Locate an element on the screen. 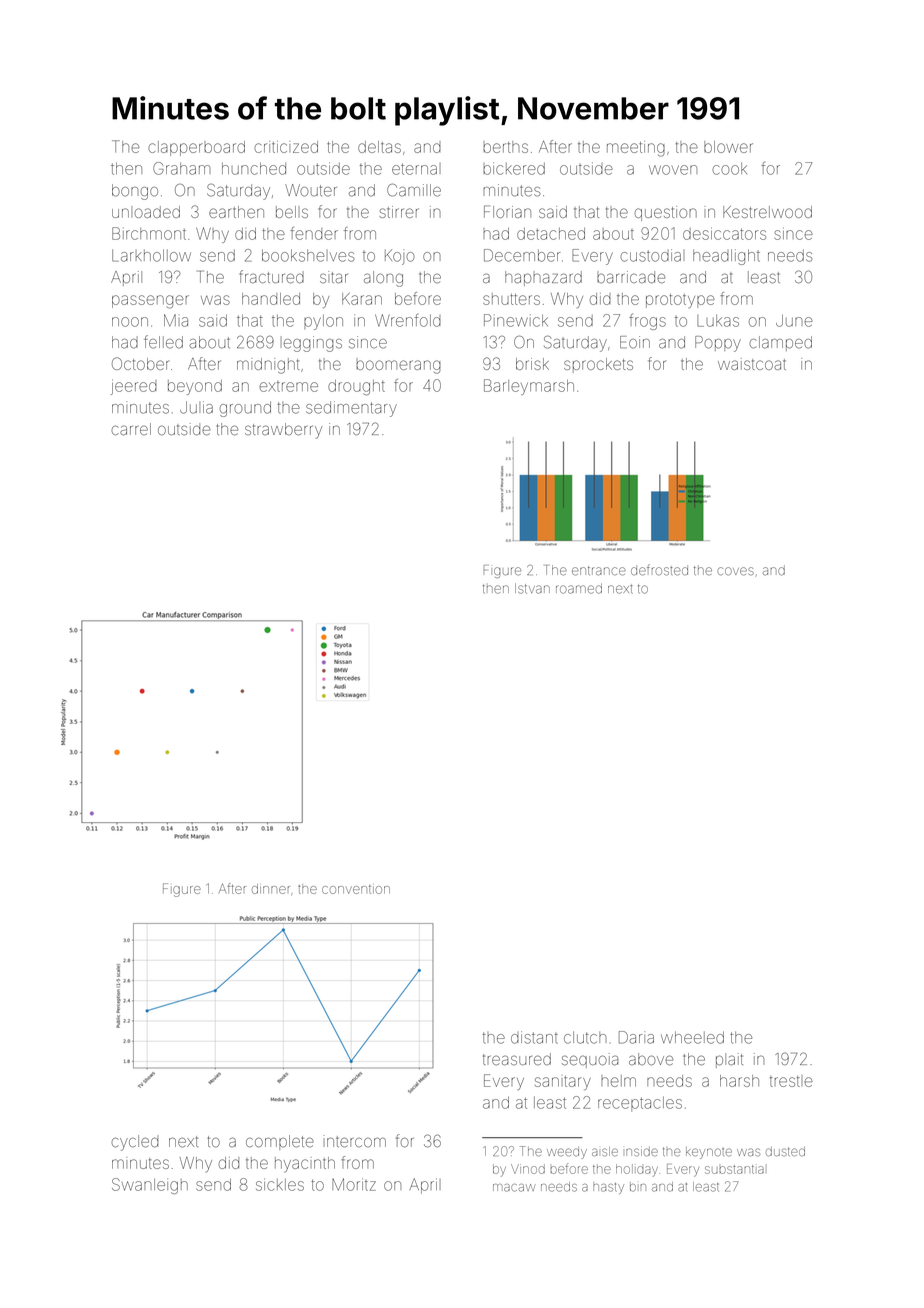 The image size is (924, 1308). distant is located at coordinates (534, 1037).
